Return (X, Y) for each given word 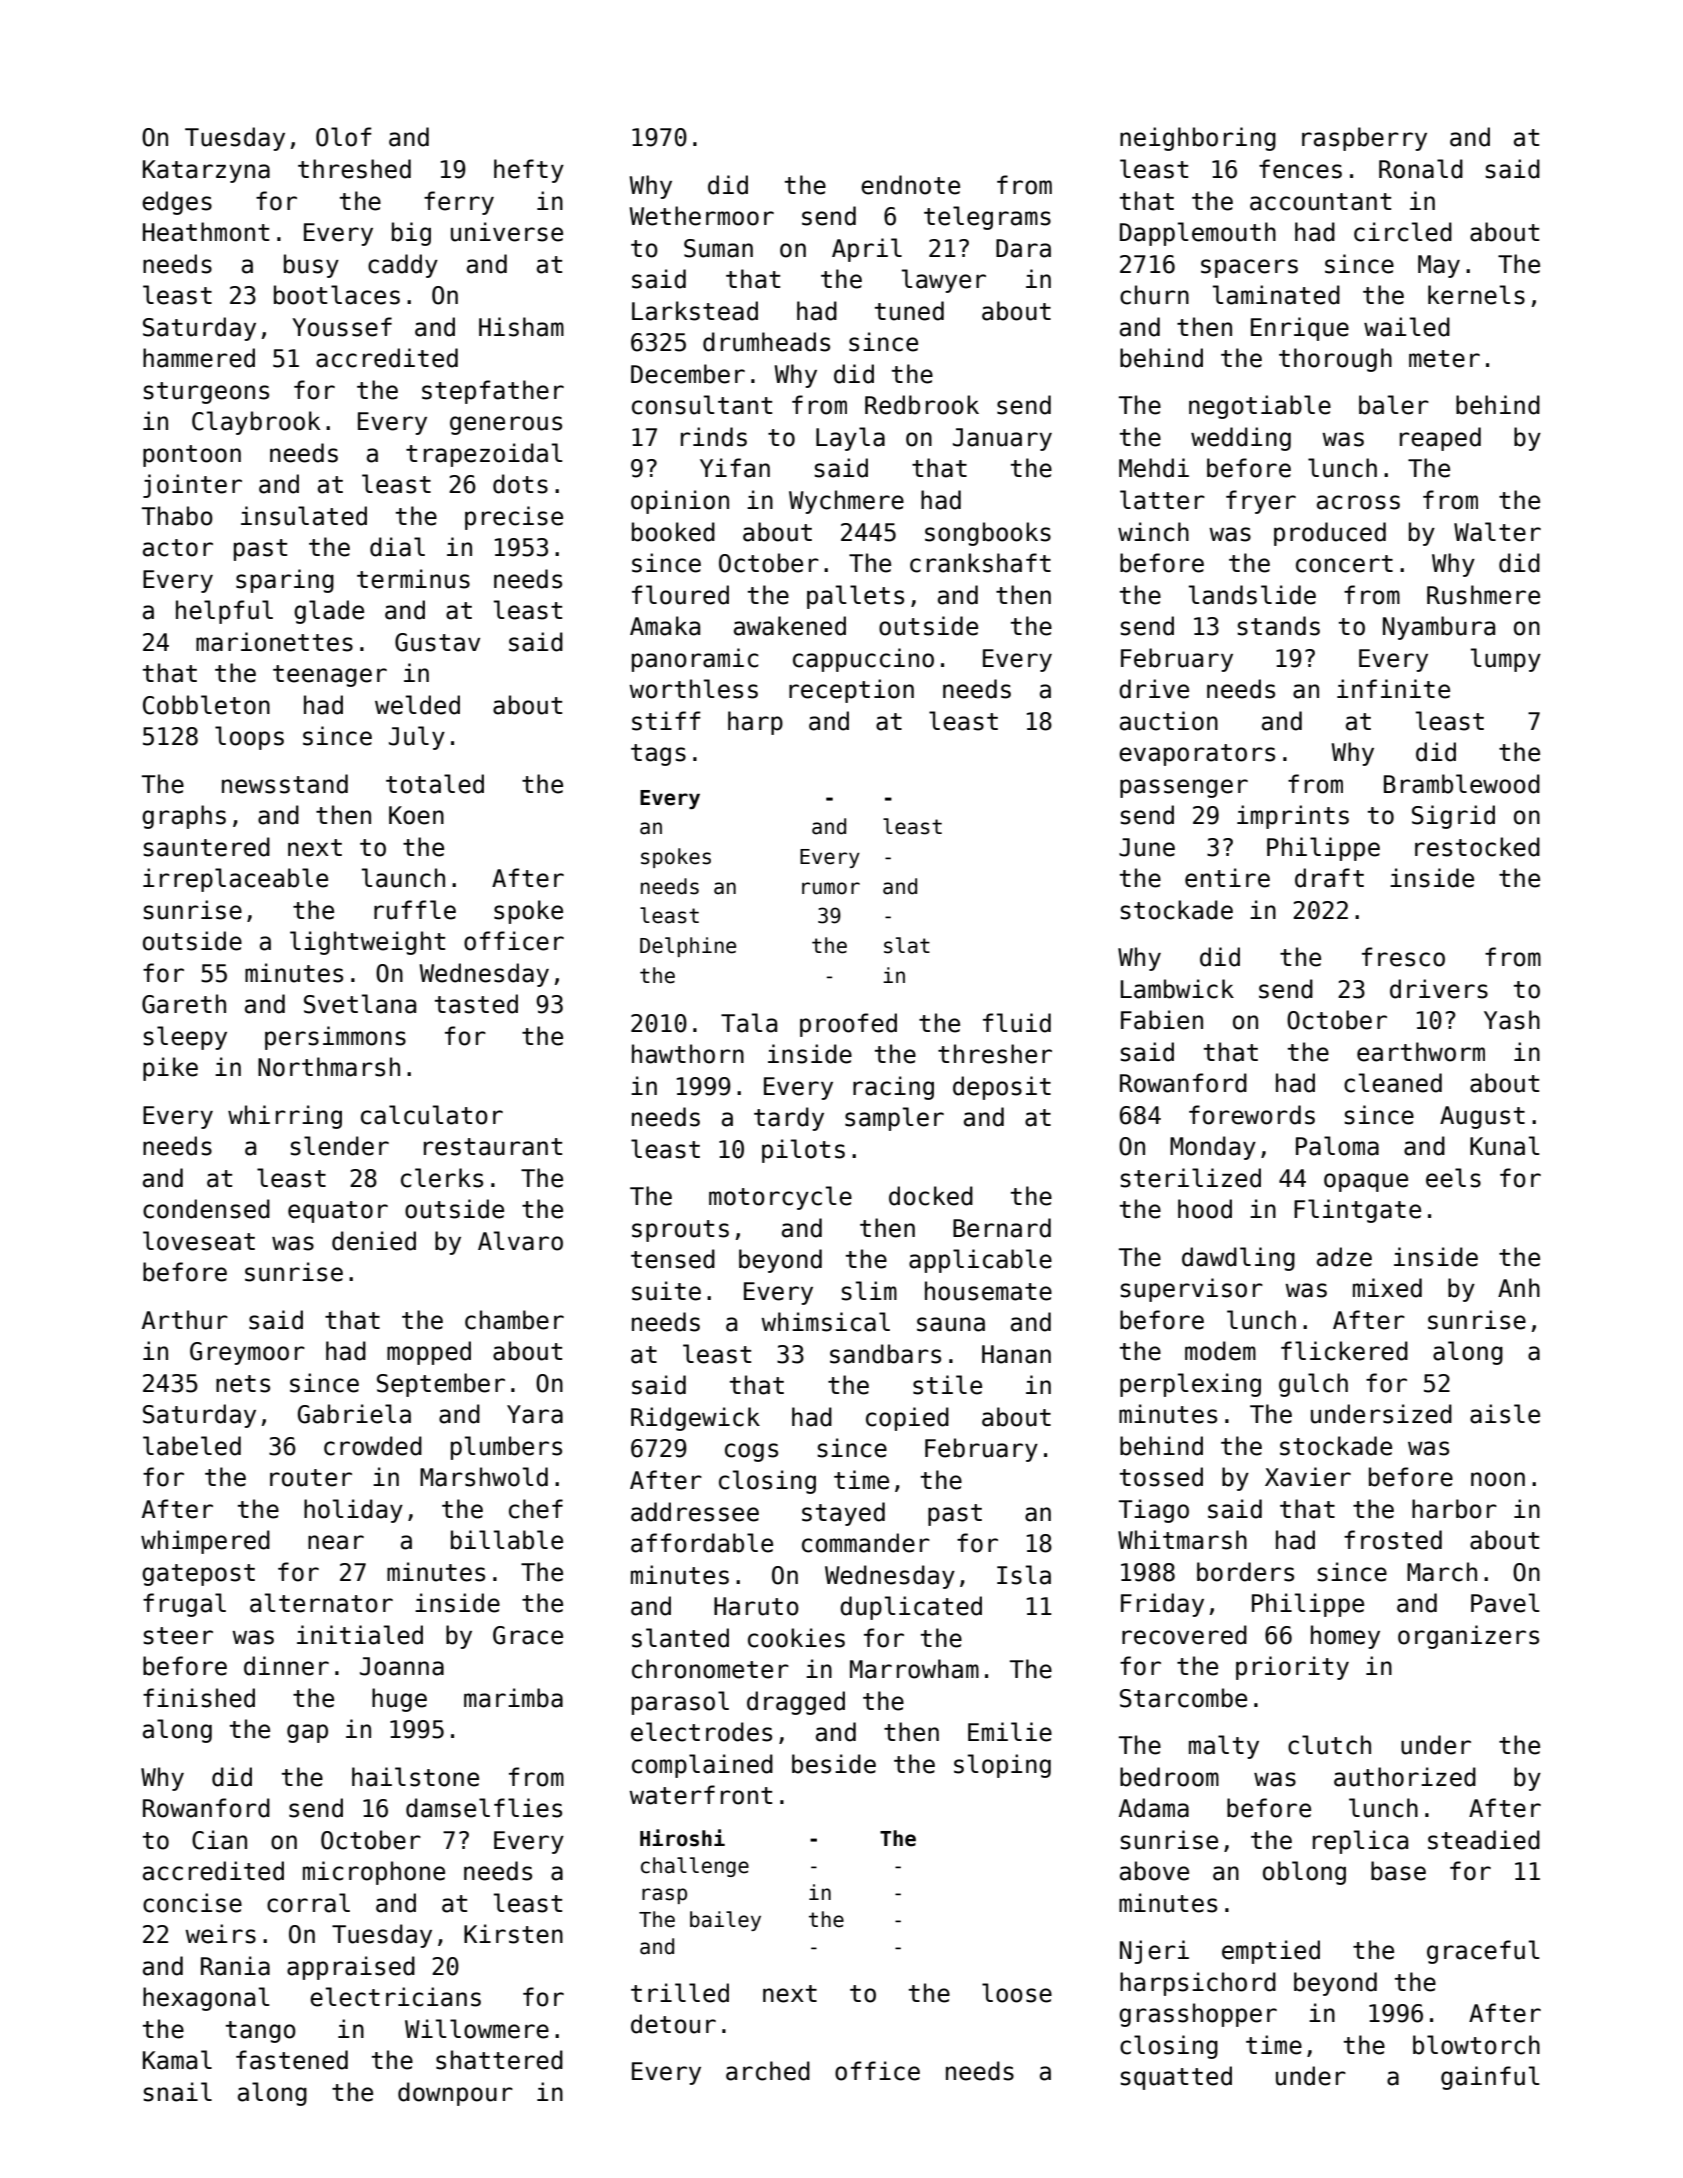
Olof (344, 137)
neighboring (1198, 139)
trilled (680, 1993)
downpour (455, 2094)
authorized (1405, 1777)
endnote (910, 185)
